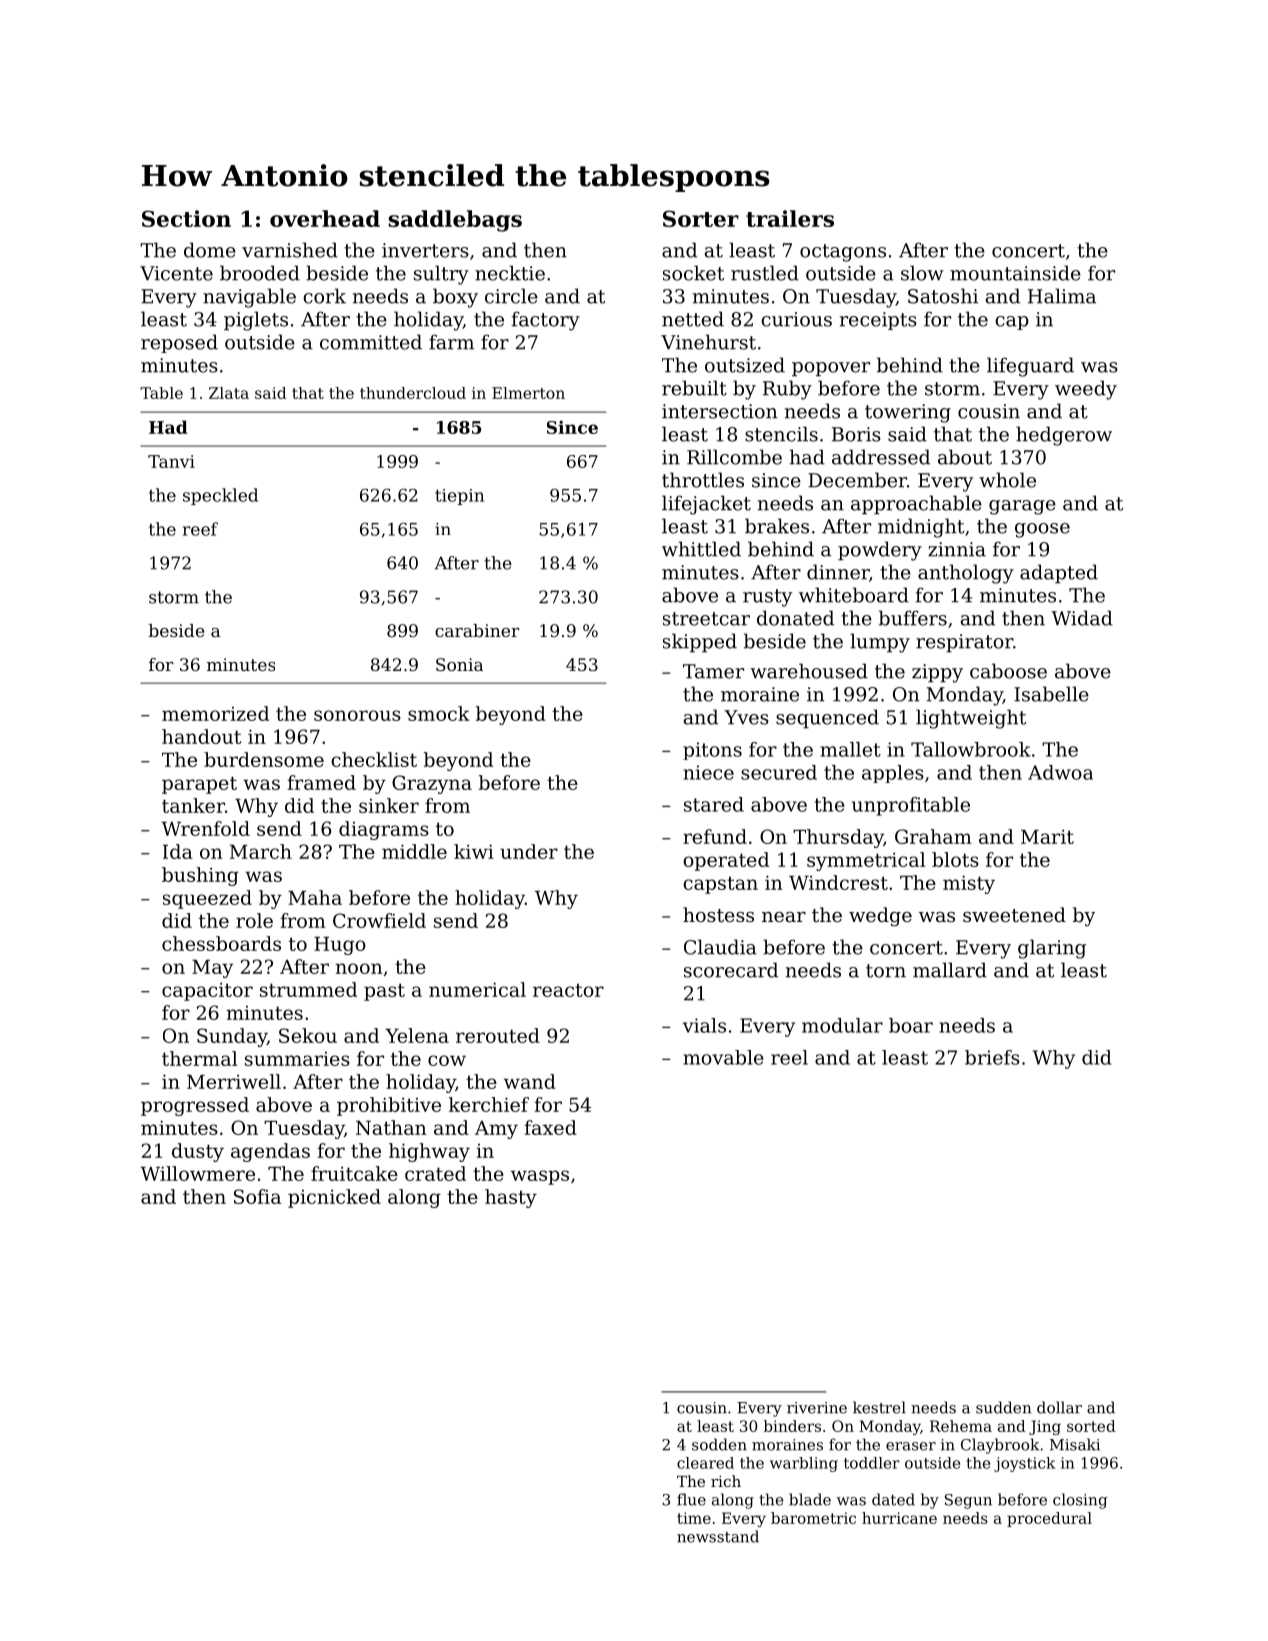 The image size is (1268, 1641). I want to click on niece, so click(708, 772).
